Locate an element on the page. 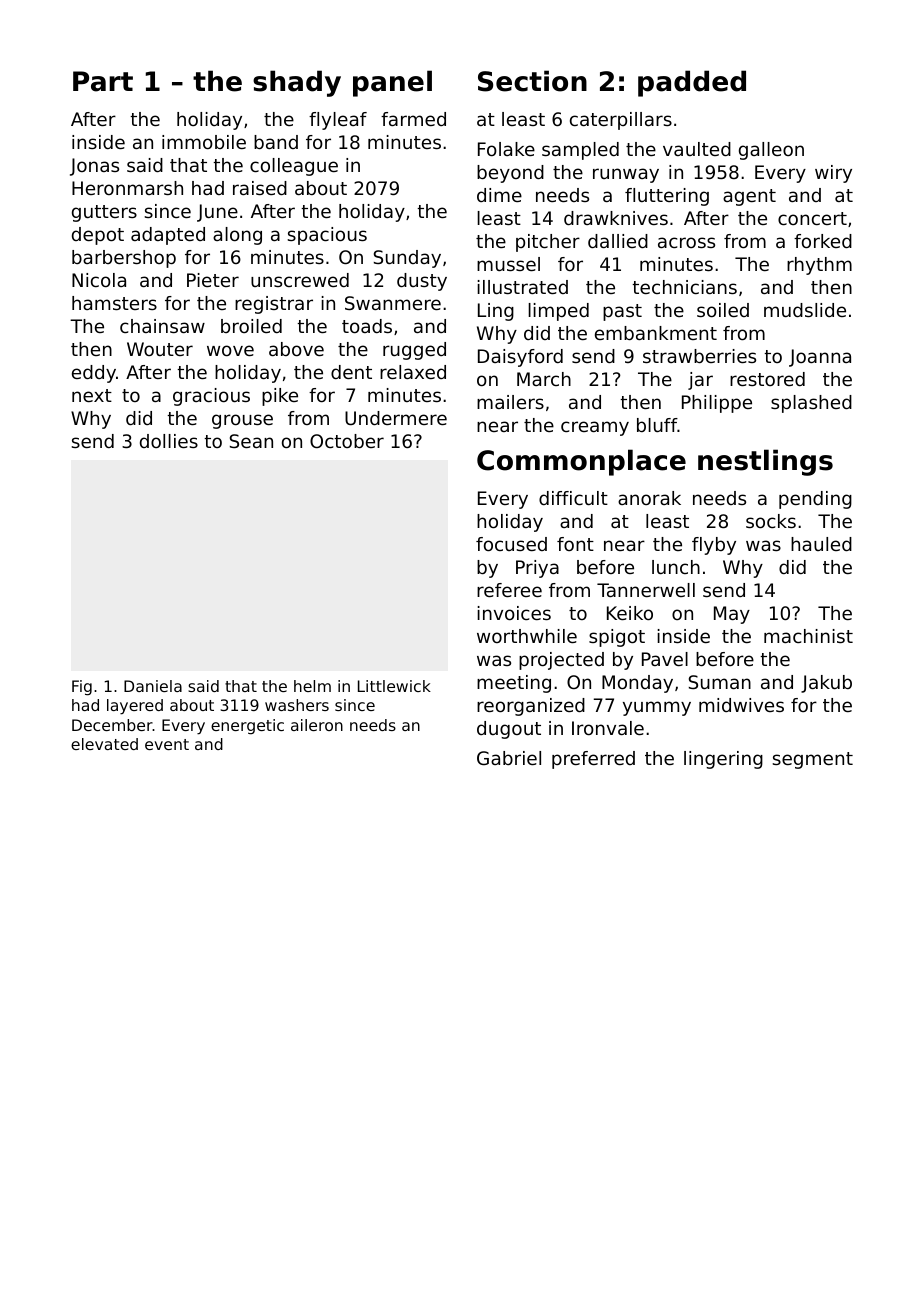 This document has width=924, height=1314. creamy is located at coordinates (595, 428).
